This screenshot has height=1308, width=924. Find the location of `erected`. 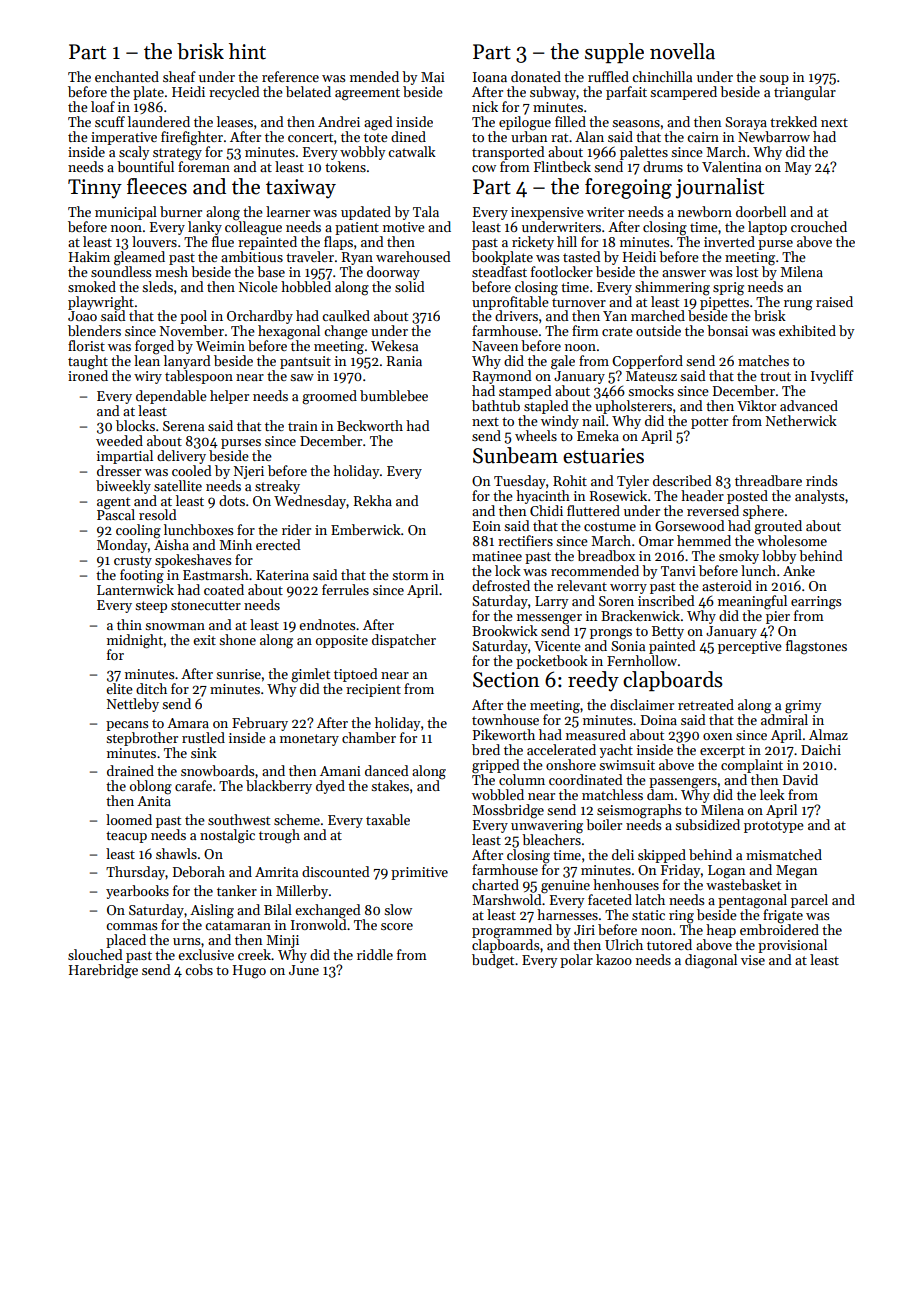

erected is located at coordinates (278, 544).
